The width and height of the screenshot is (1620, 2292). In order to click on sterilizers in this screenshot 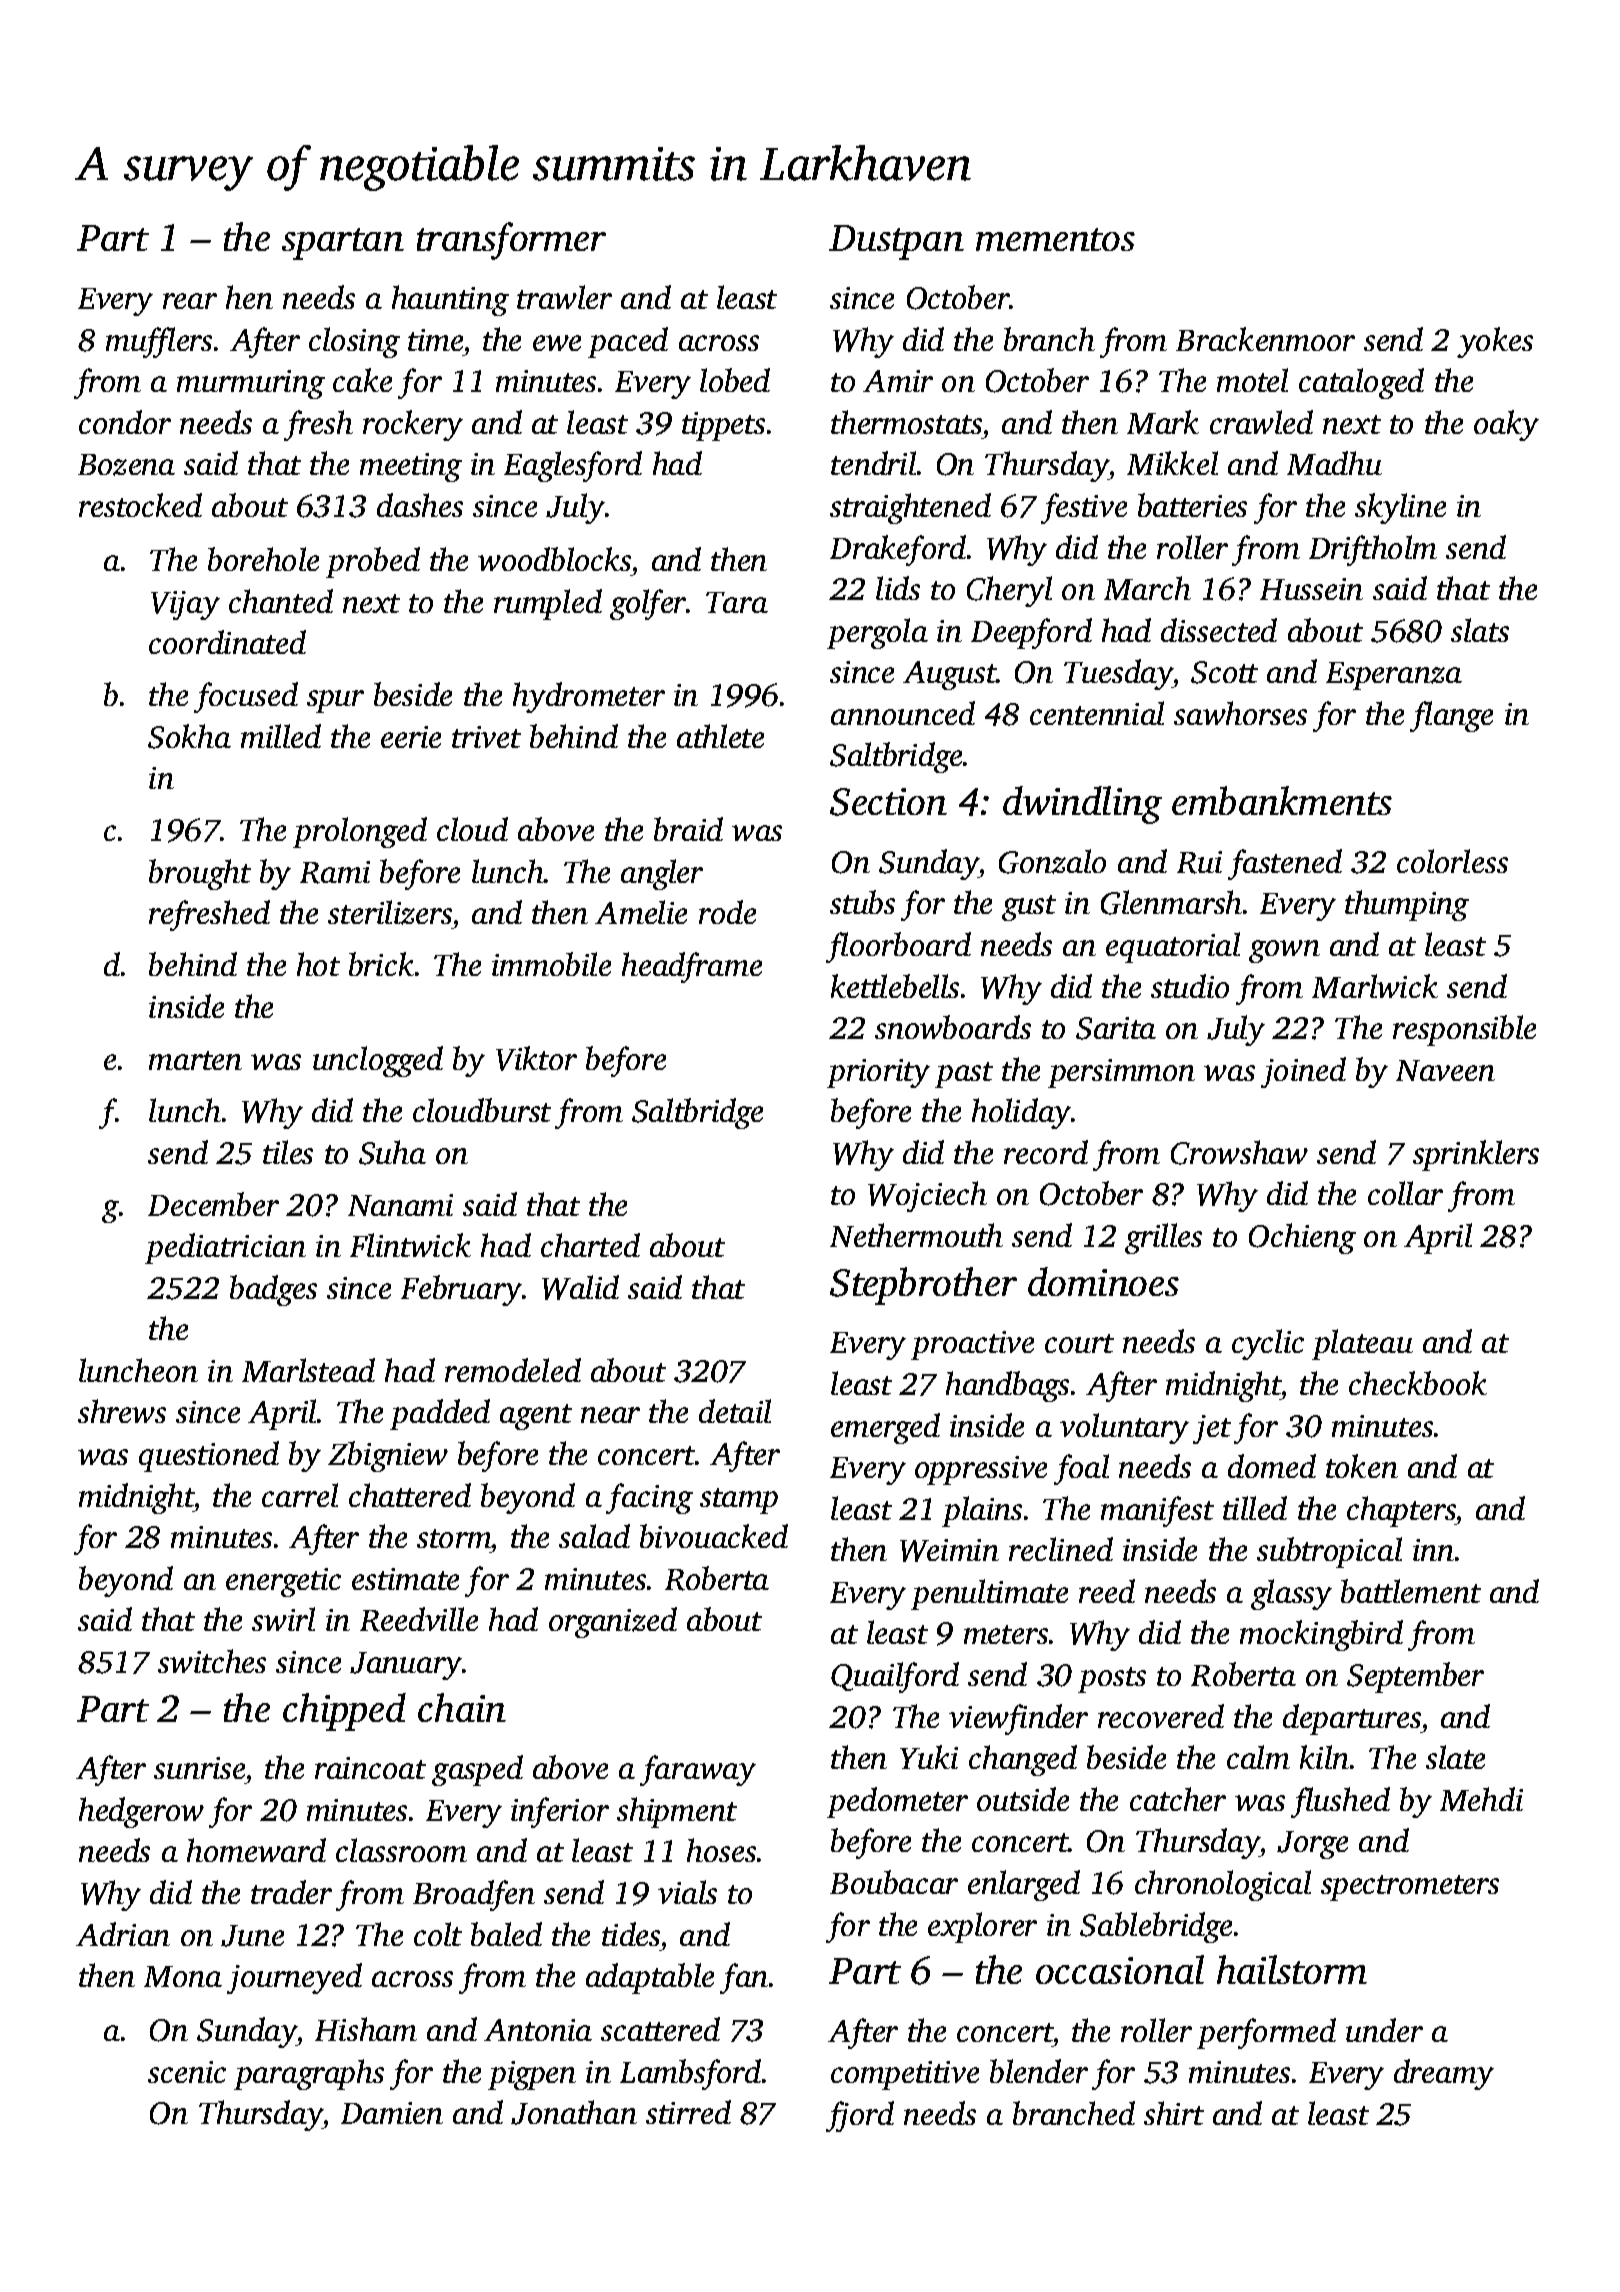, I will do `click(390, 912)`.
